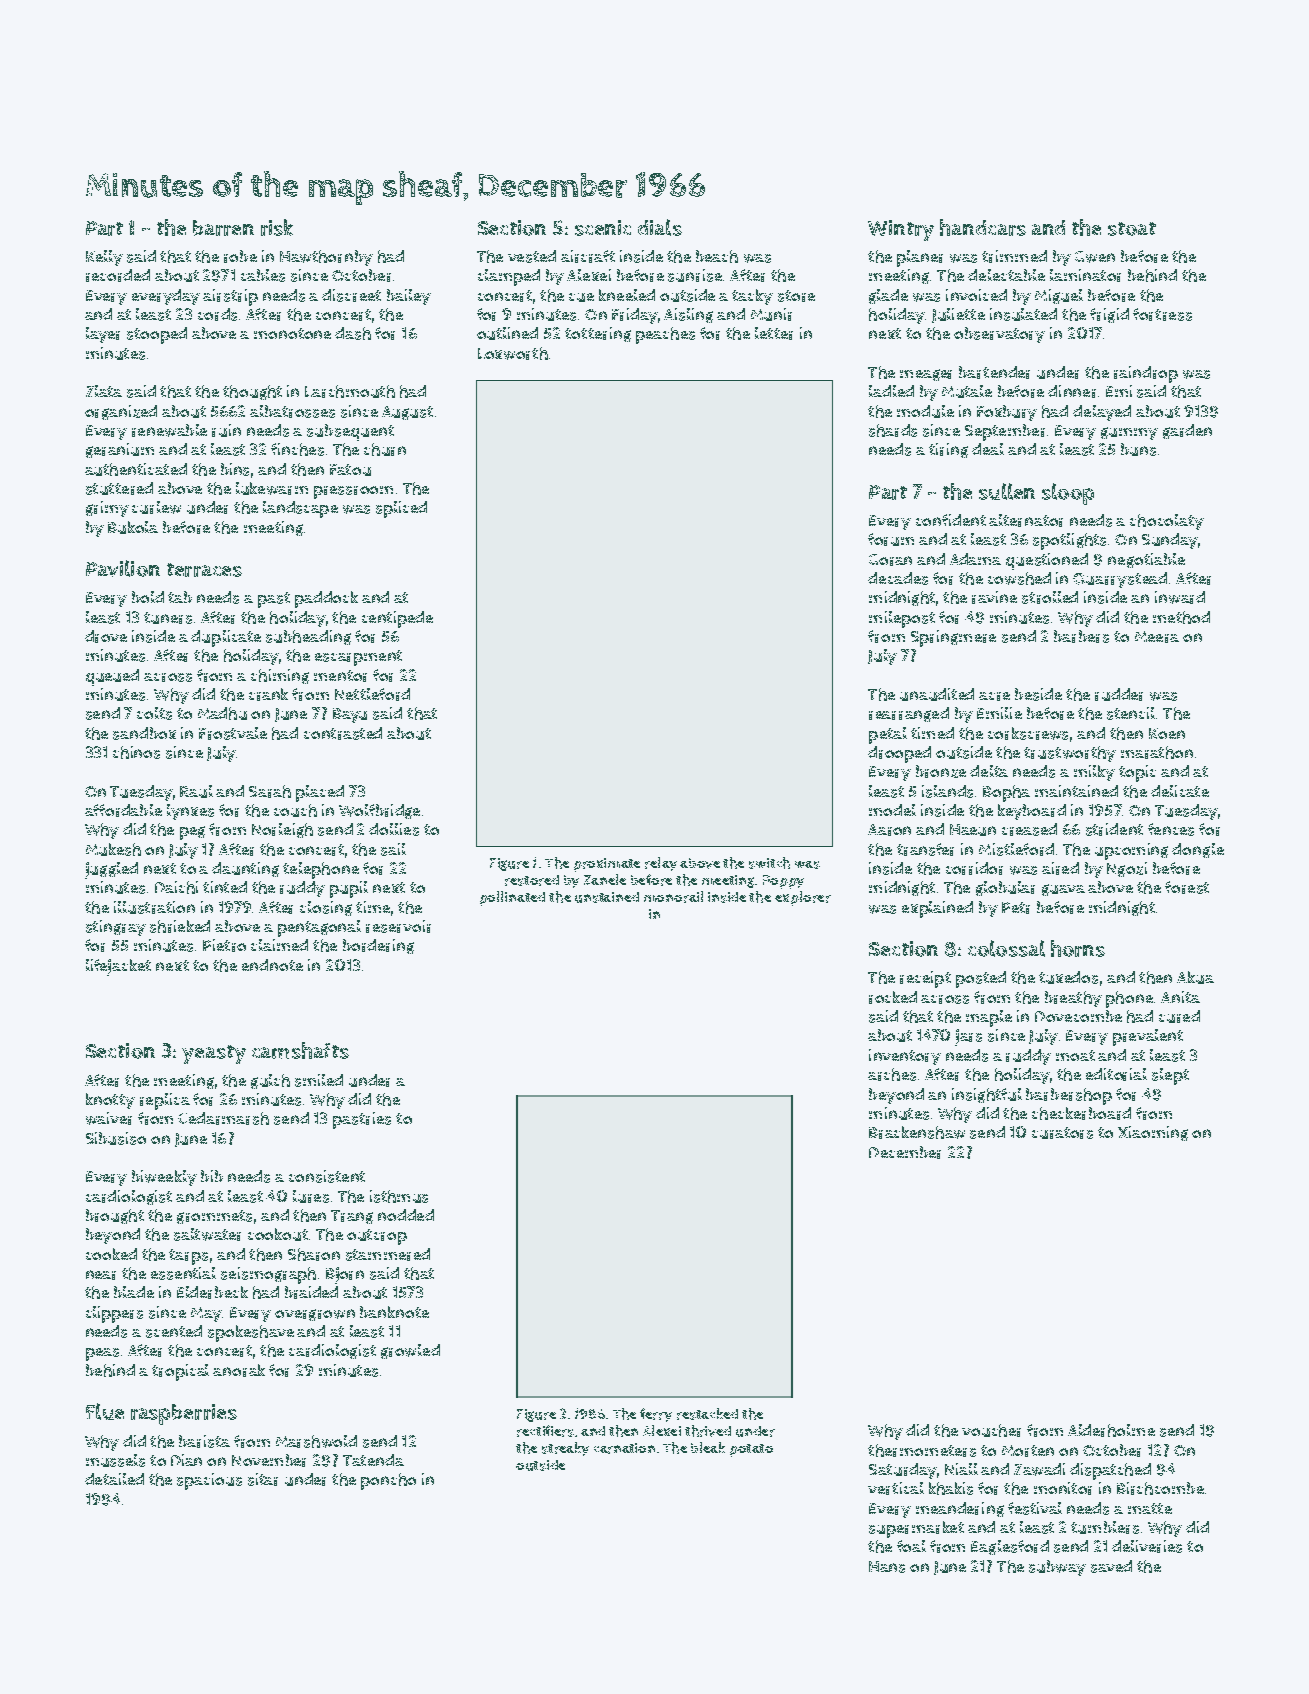 The image size is (1309, 1694). What do you see at coordinates (994, 597) in the screenshot?
I see `ravine` at bounding box center [994, 597].
